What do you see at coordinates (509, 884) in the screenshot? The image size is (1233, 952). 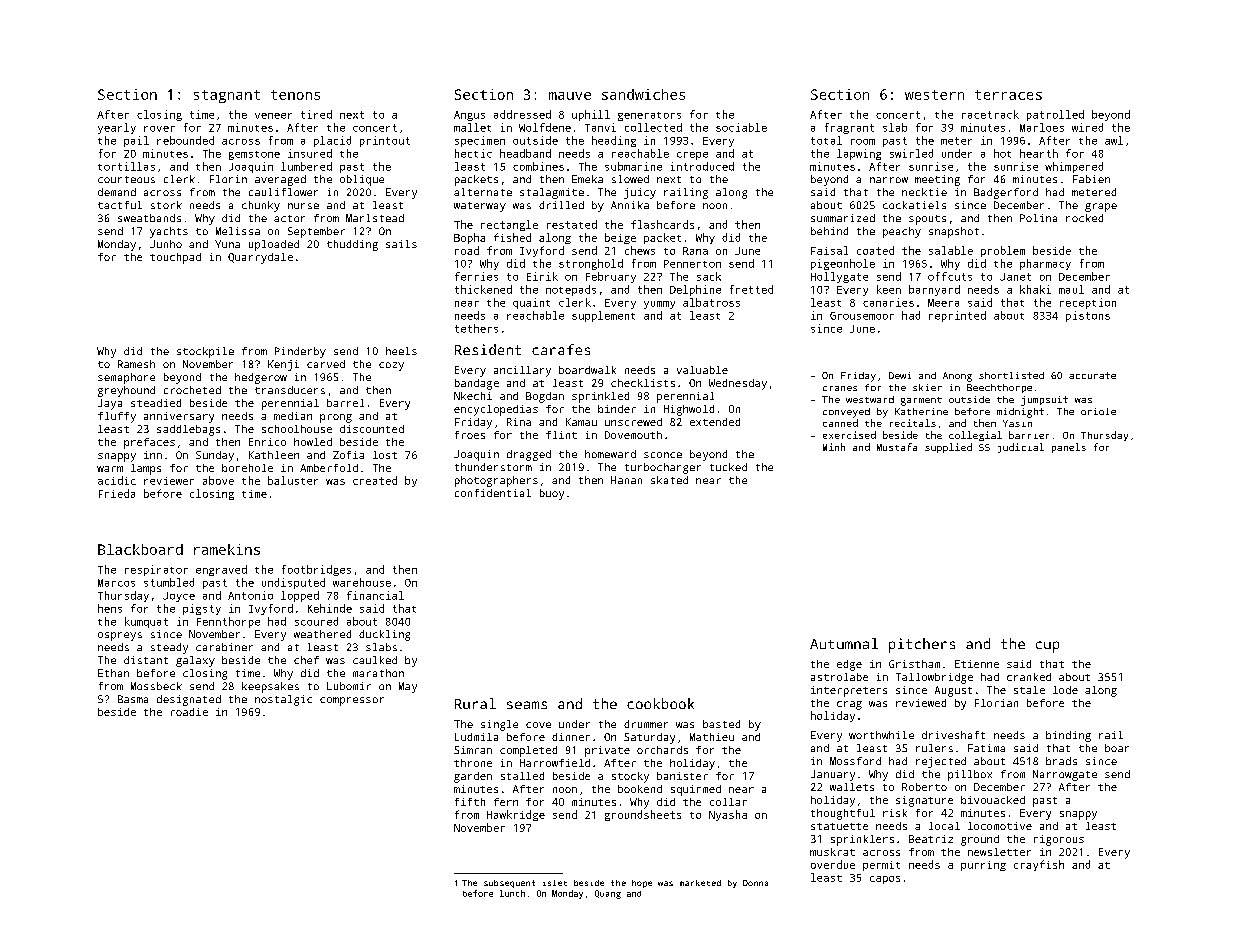 I see `subsequent` at bounding box center [509, 884].
